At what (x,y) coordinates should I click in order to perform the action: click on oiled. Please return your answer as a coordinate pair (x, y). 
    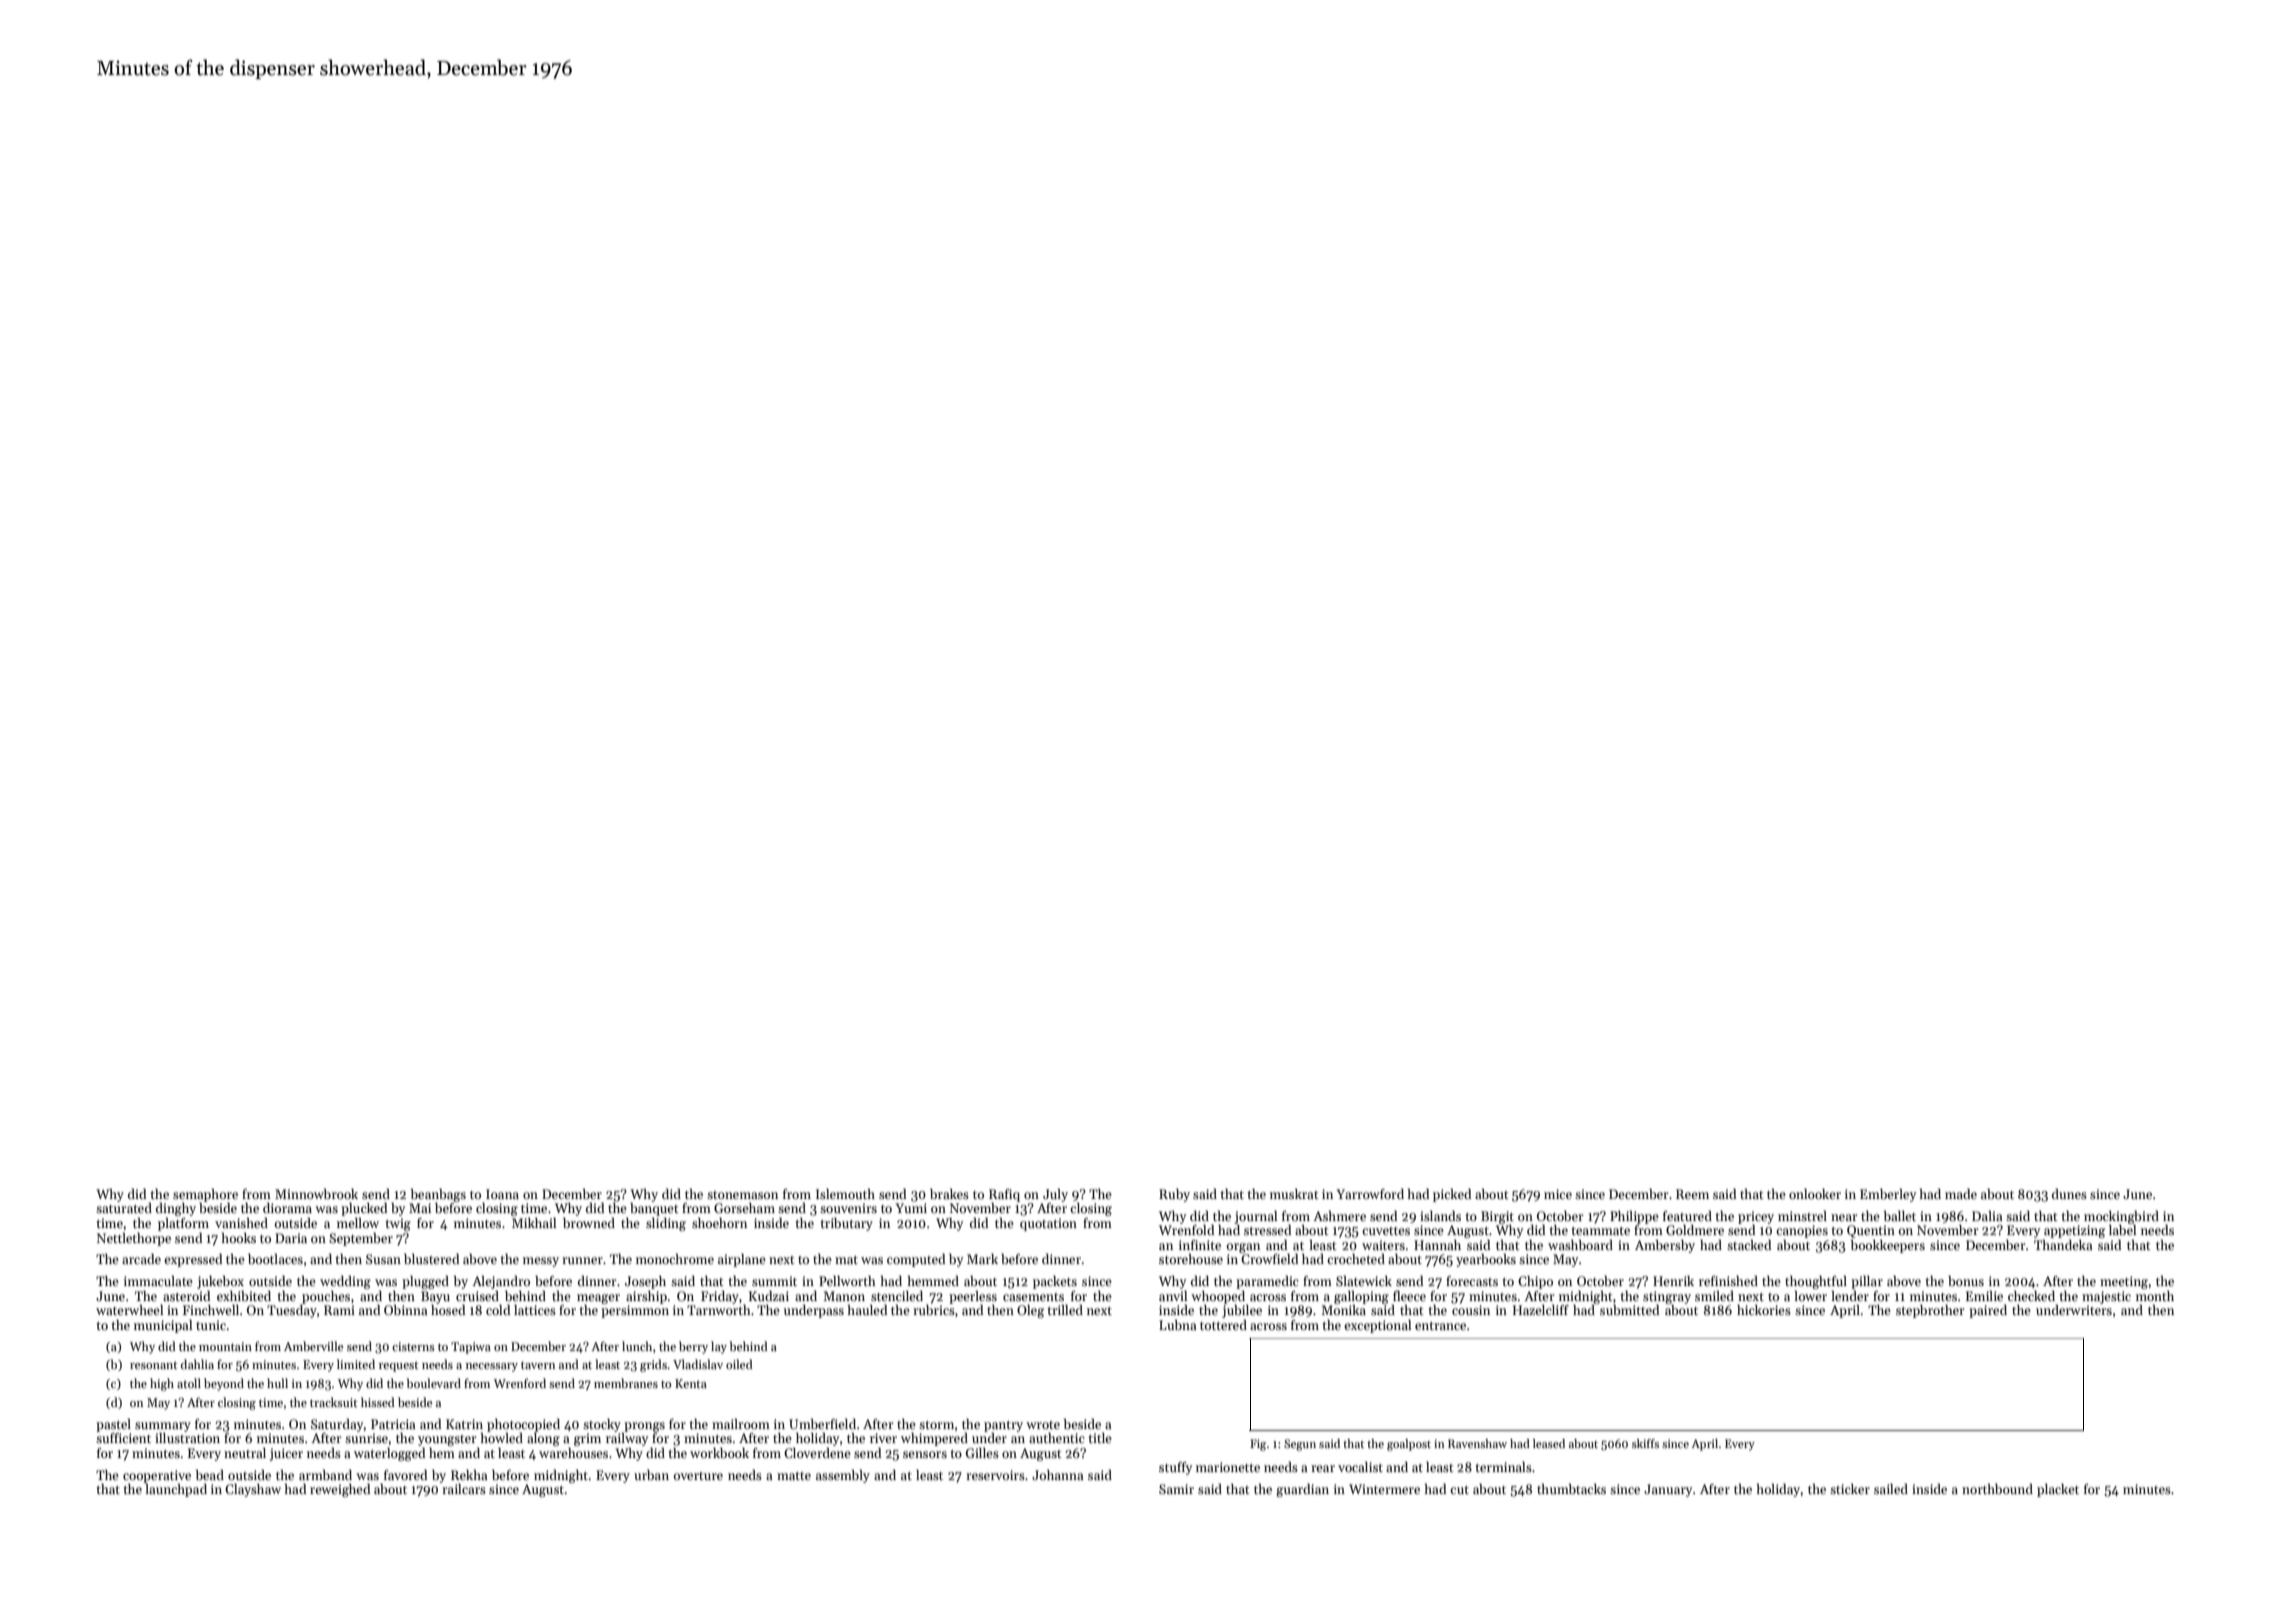
    Looking at the image, I should click on (739, 1364).
